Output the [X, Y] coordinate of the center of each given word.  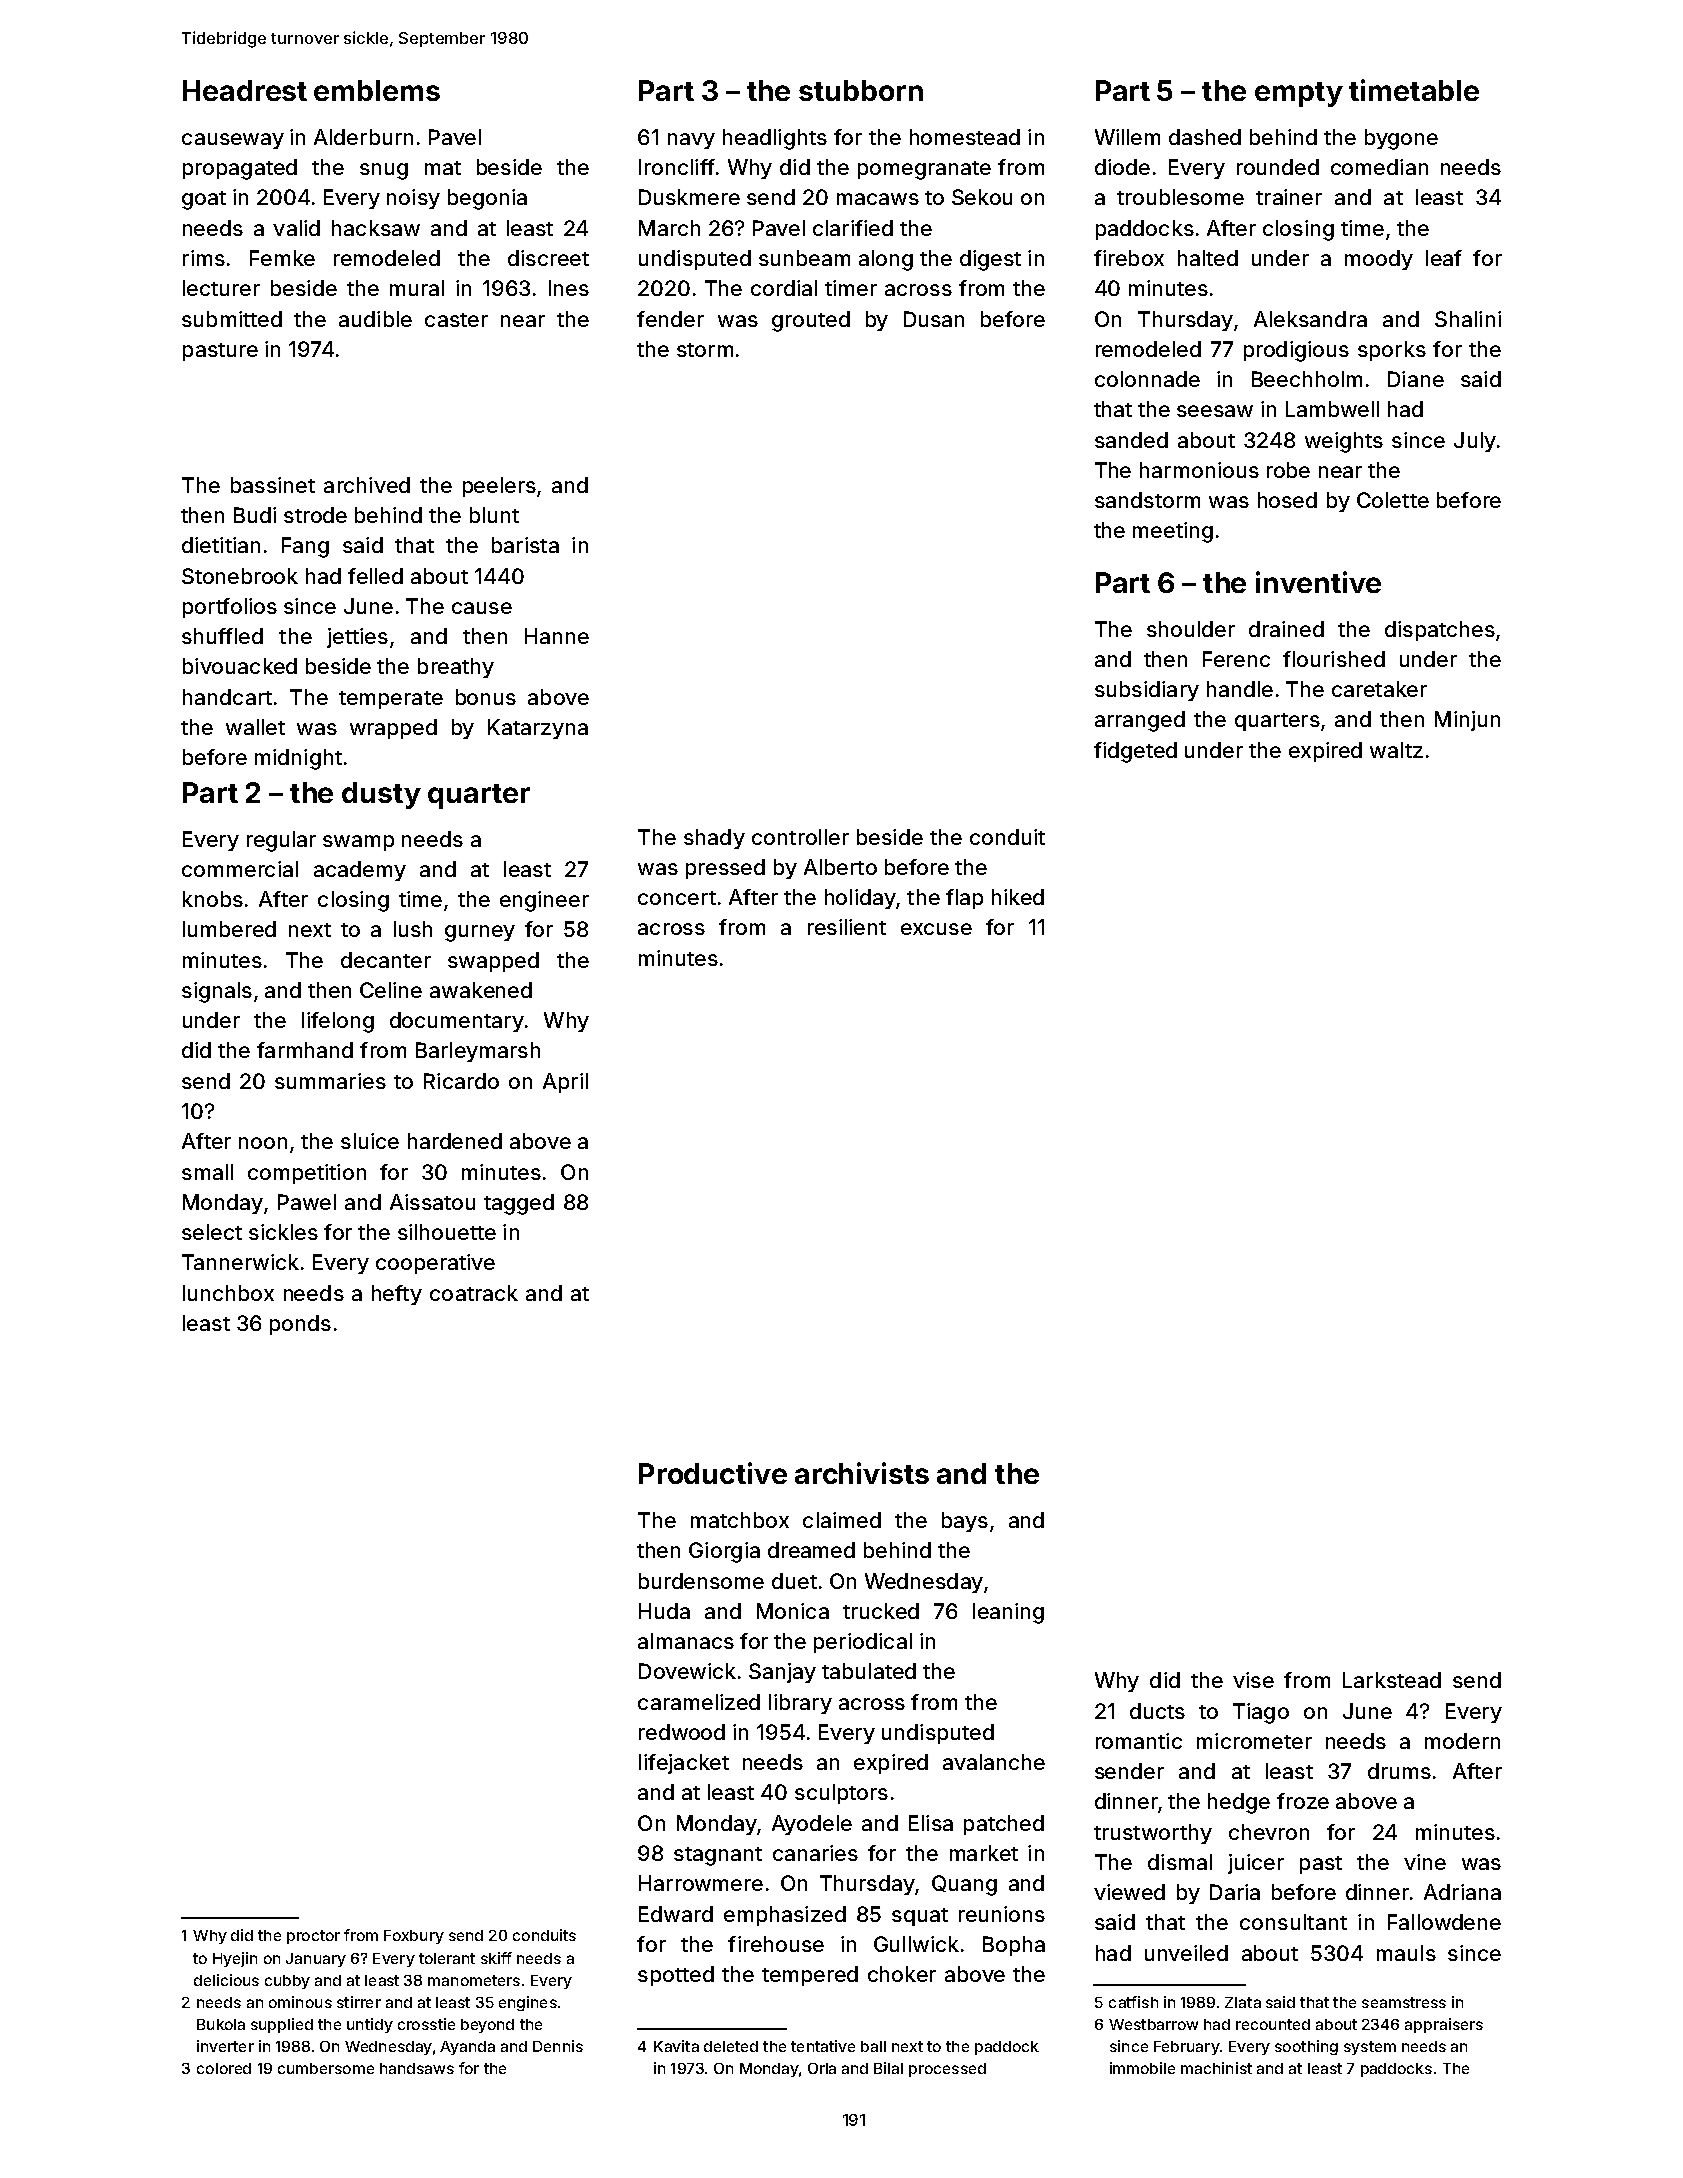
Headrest [245, 90]
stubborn [861, 90]
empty [1299, 94]
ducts [1157, 1711]
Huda [664, 1611]
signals [217, 992]
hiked [1018, 897]
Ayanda [467, 2048]
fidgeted [1135, 752]
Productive [713, 1473]
